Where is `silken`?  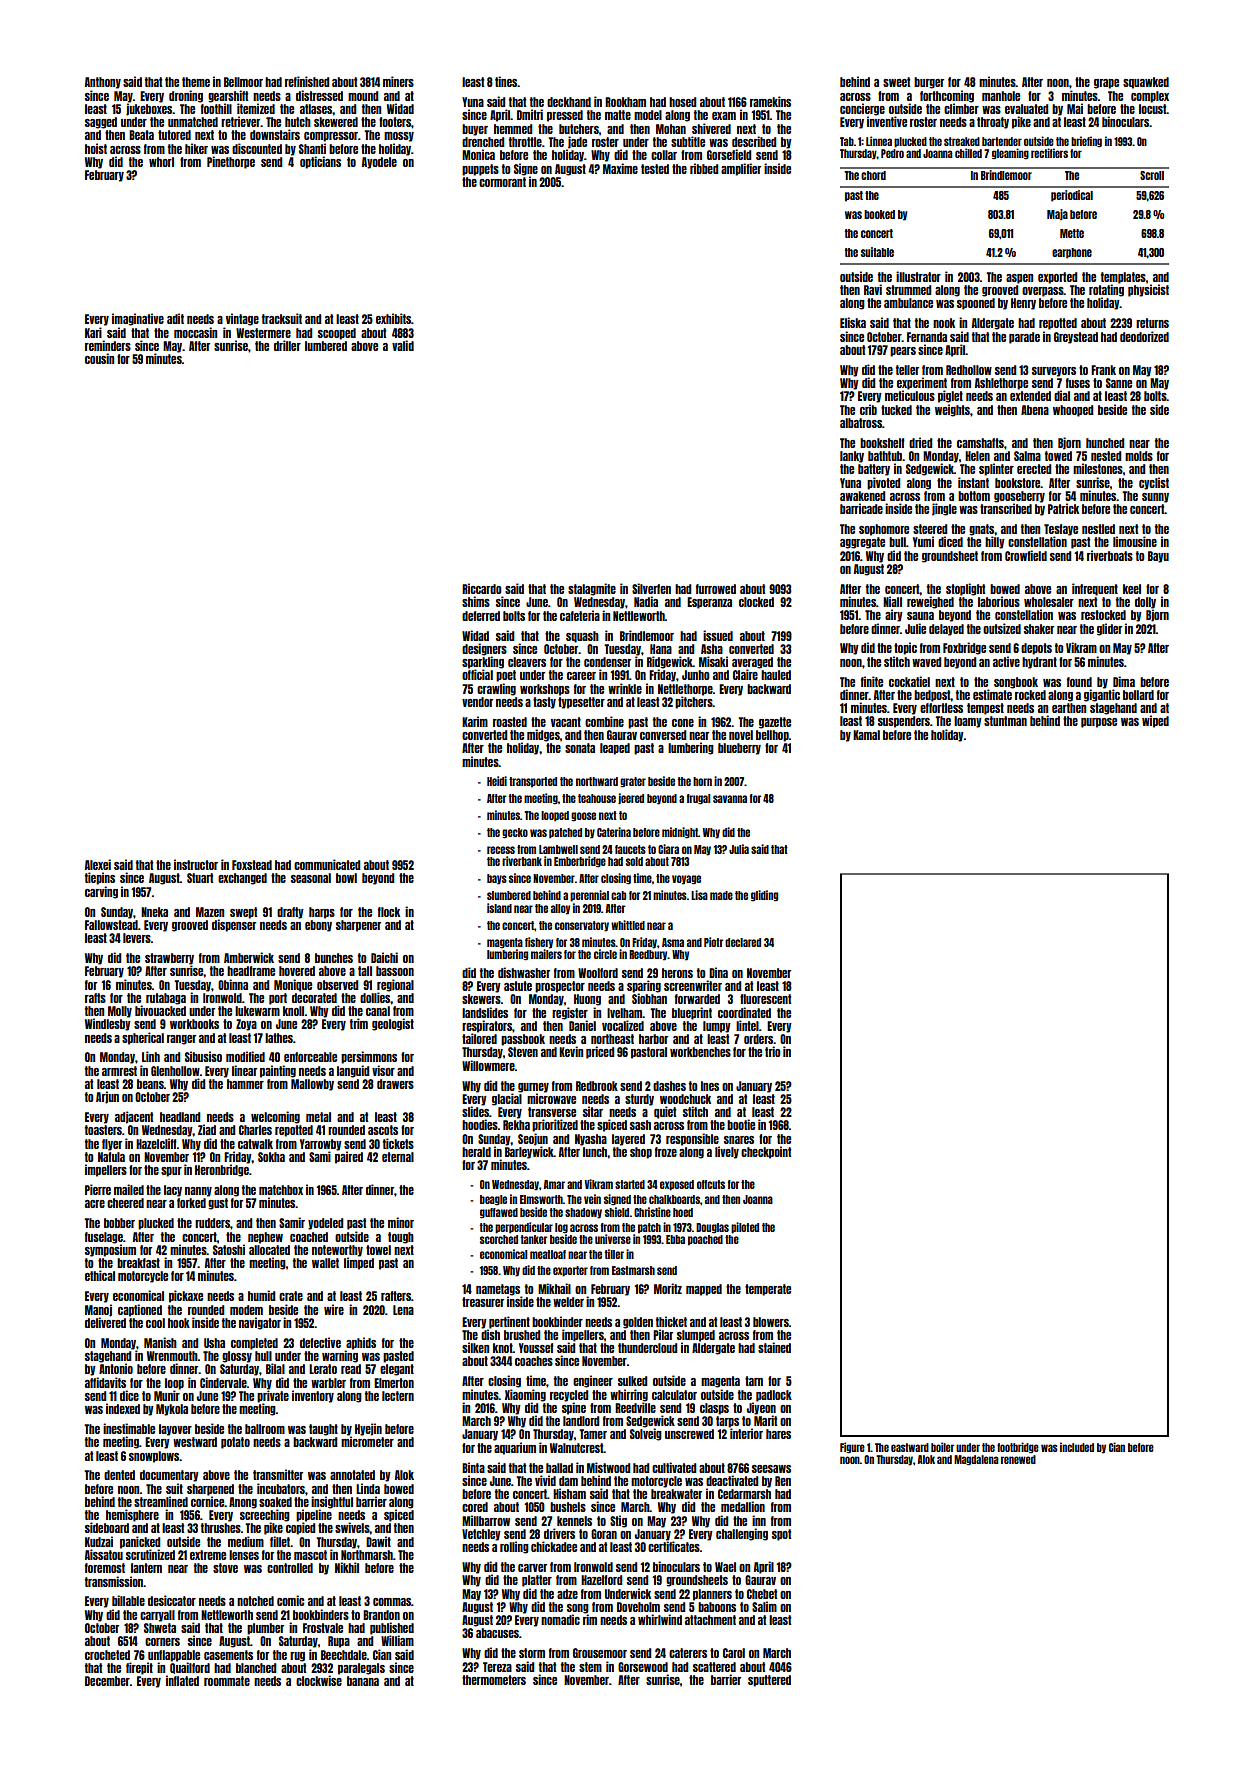 silken is located at coordinates (475, 1347).
